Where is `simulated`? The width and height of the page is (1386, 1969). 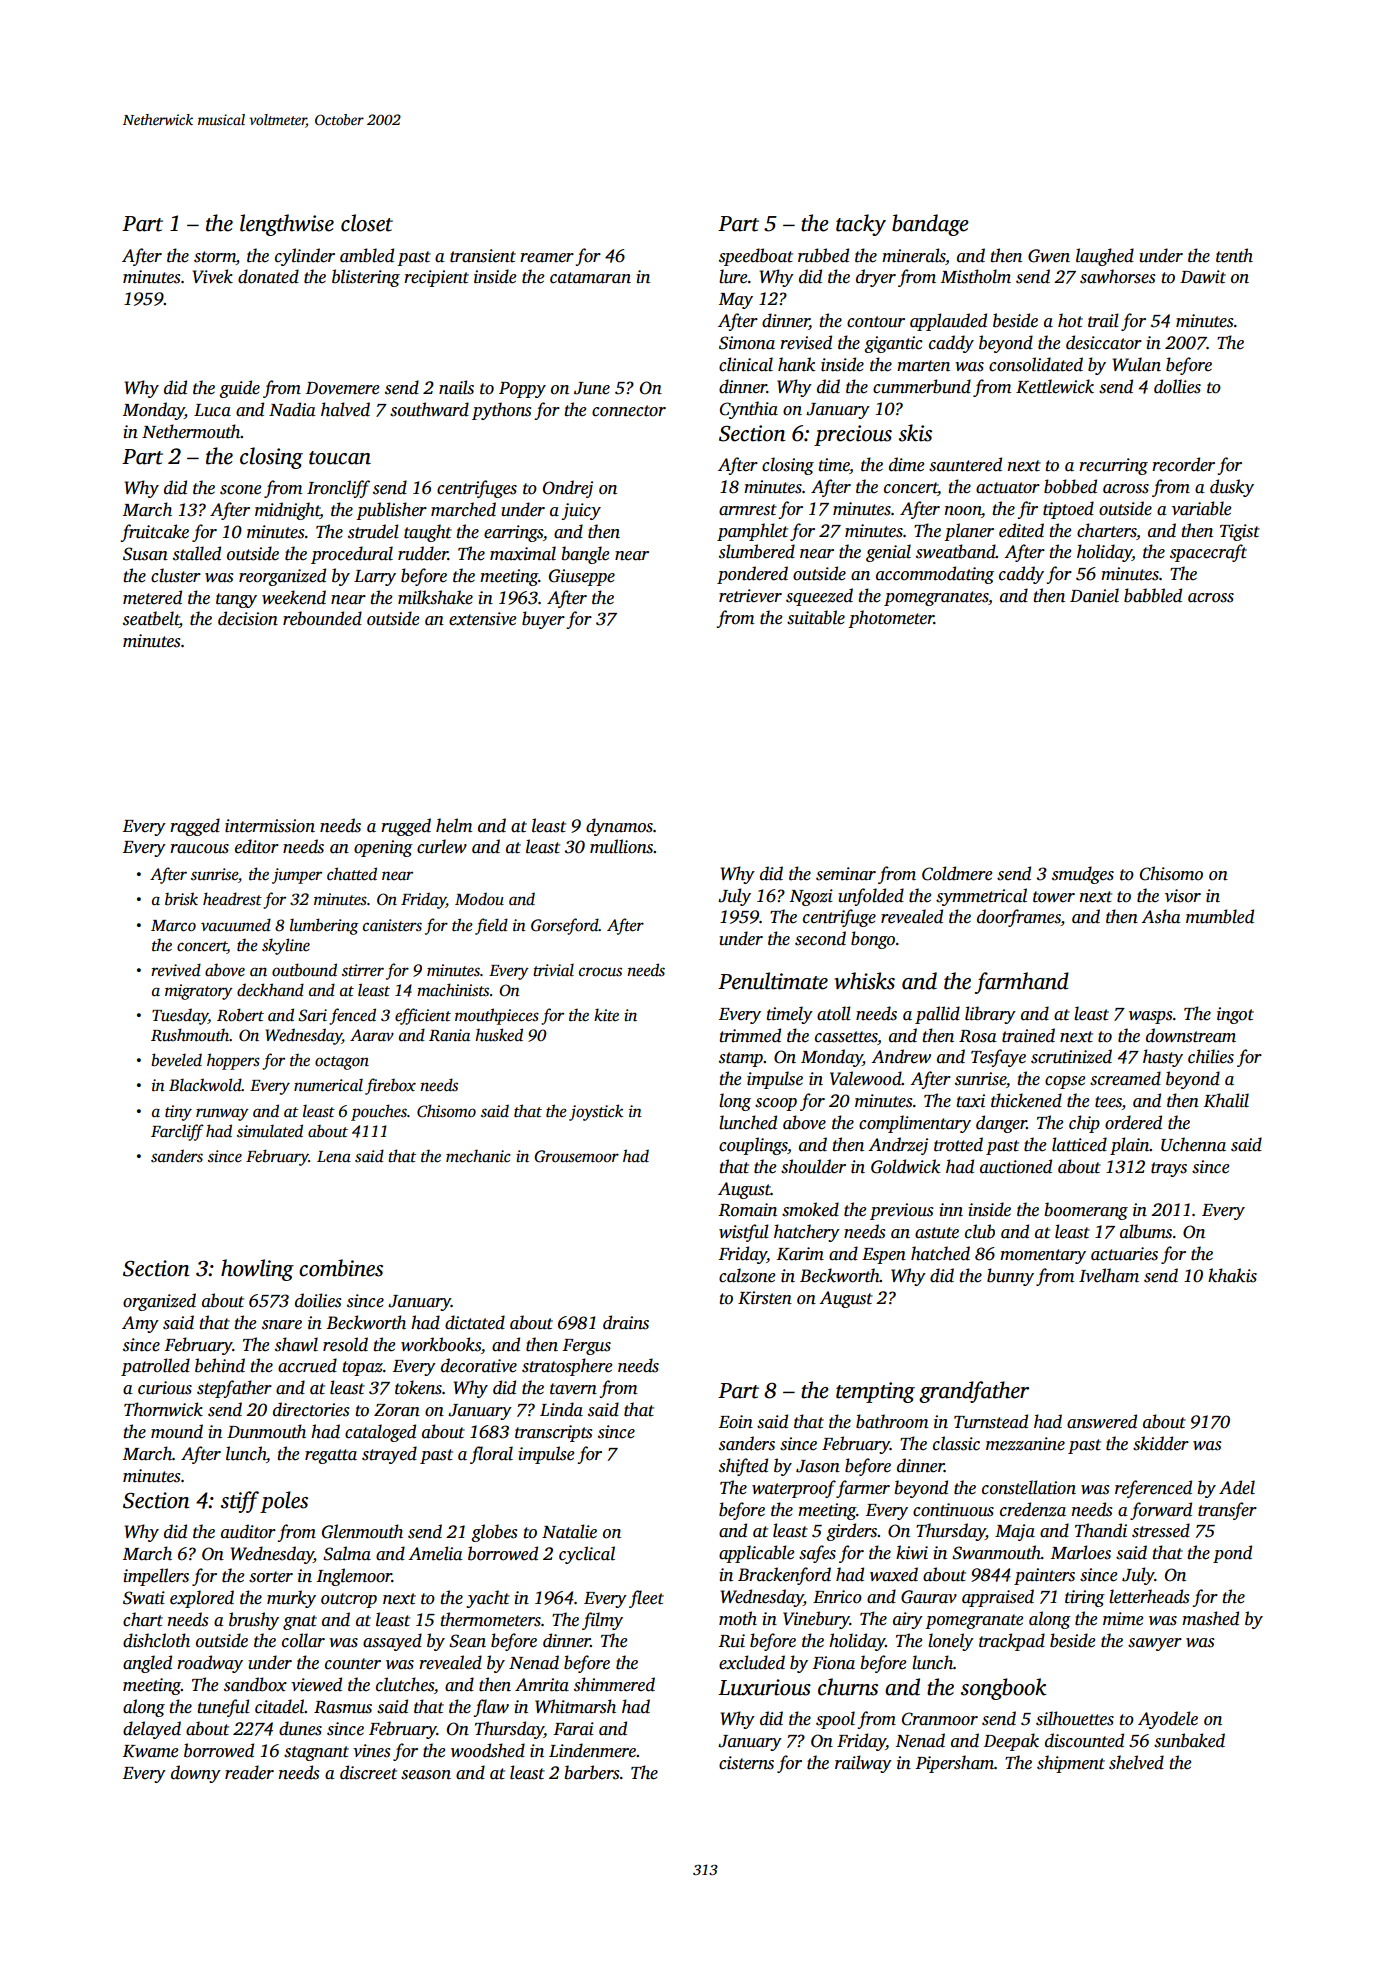 simulated is located at coordinates (270, 1131).
